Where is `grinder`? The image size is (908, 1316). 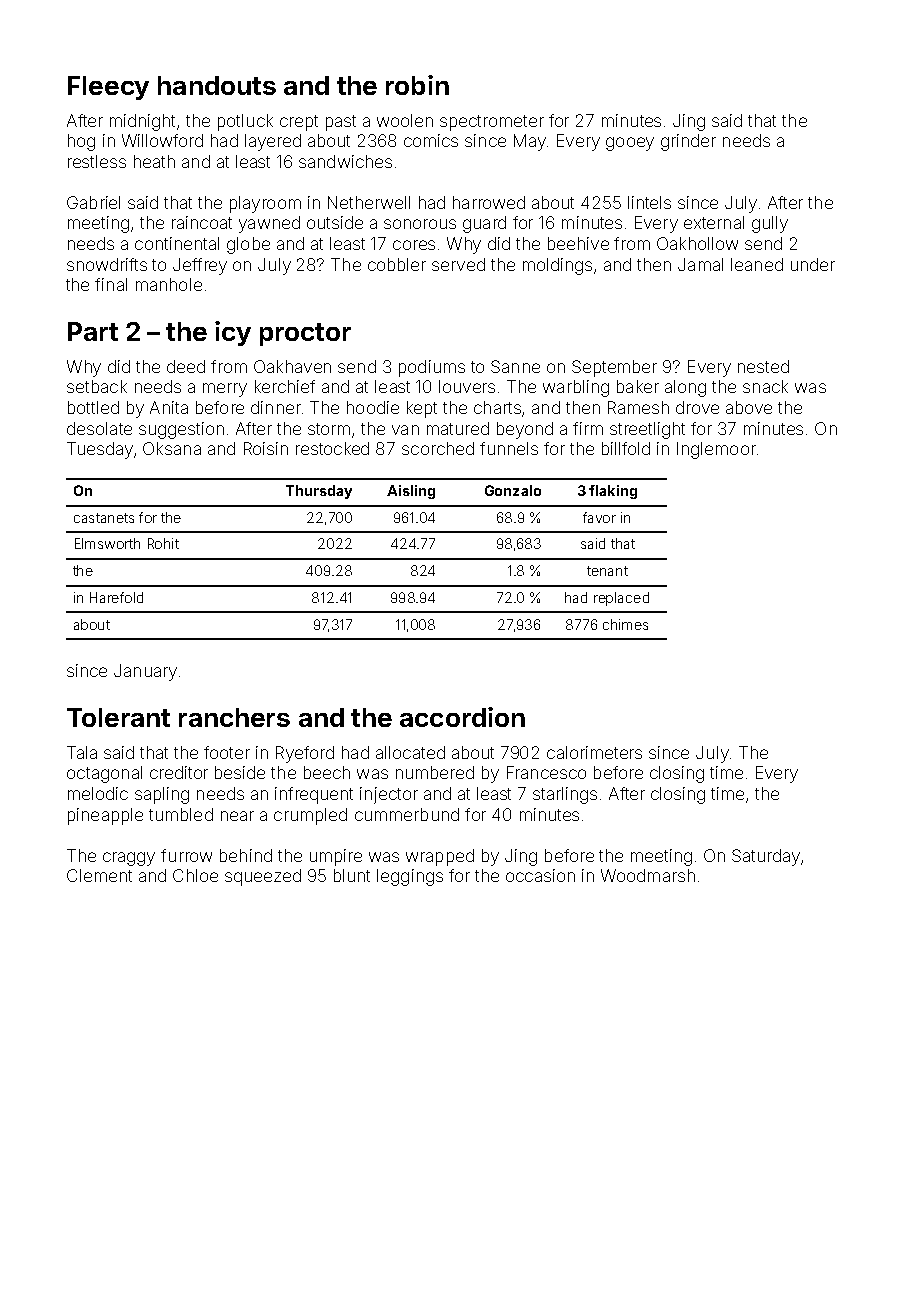
grinder is located at coordinates (688, 142).
